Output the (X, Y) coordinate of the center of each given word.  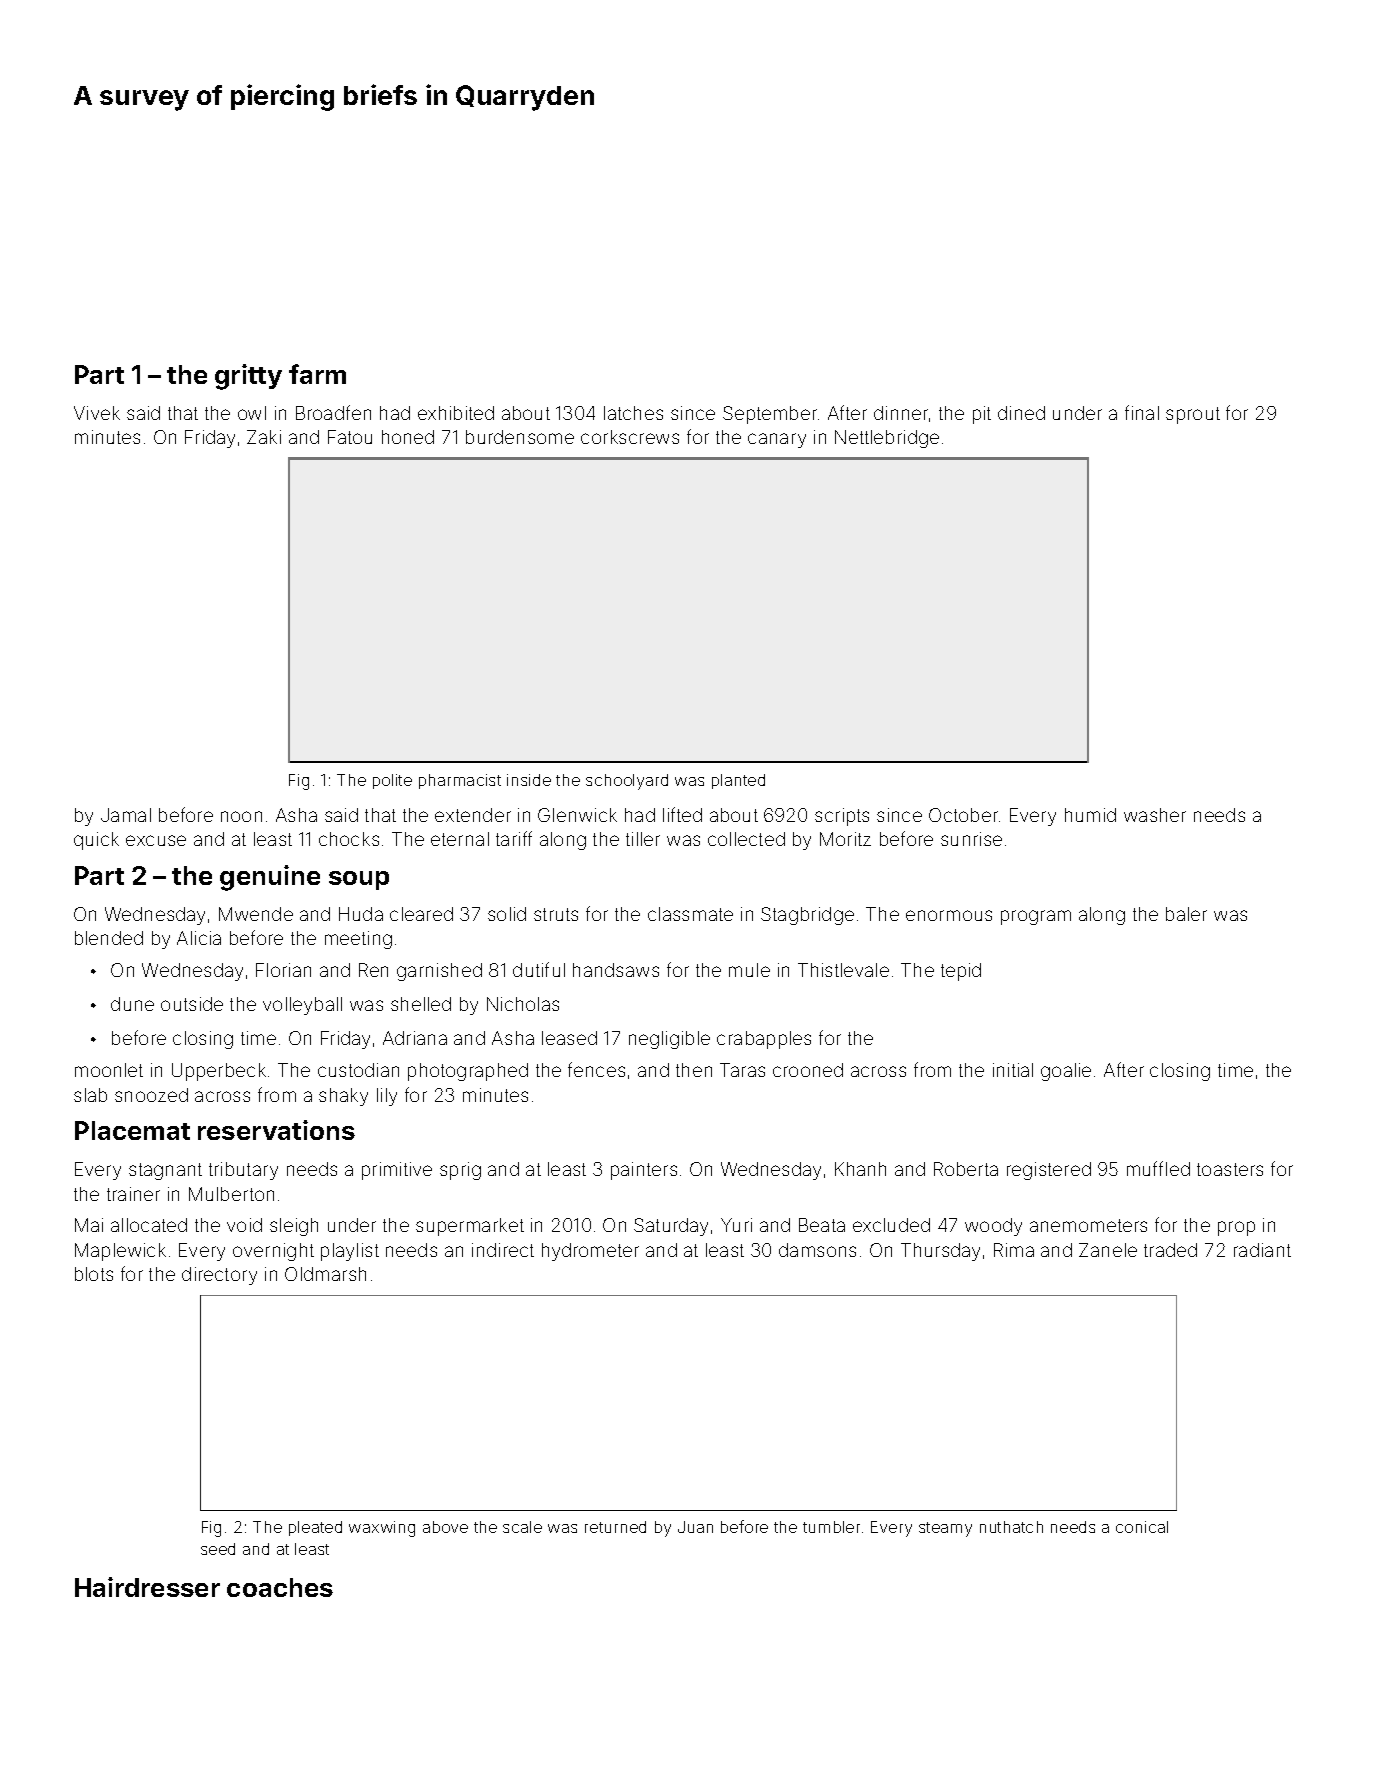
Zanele (1108, 1250)
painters (644, 1171)
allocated (149, 1225)
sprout (1193, 415)
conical (1142, 1527)
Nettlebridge (887, 439)
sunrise (971, 839)
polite (392, 781)
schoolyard (627, 782)
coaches (280, 1587)
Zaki (264, 437)
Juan (695, 1527)
